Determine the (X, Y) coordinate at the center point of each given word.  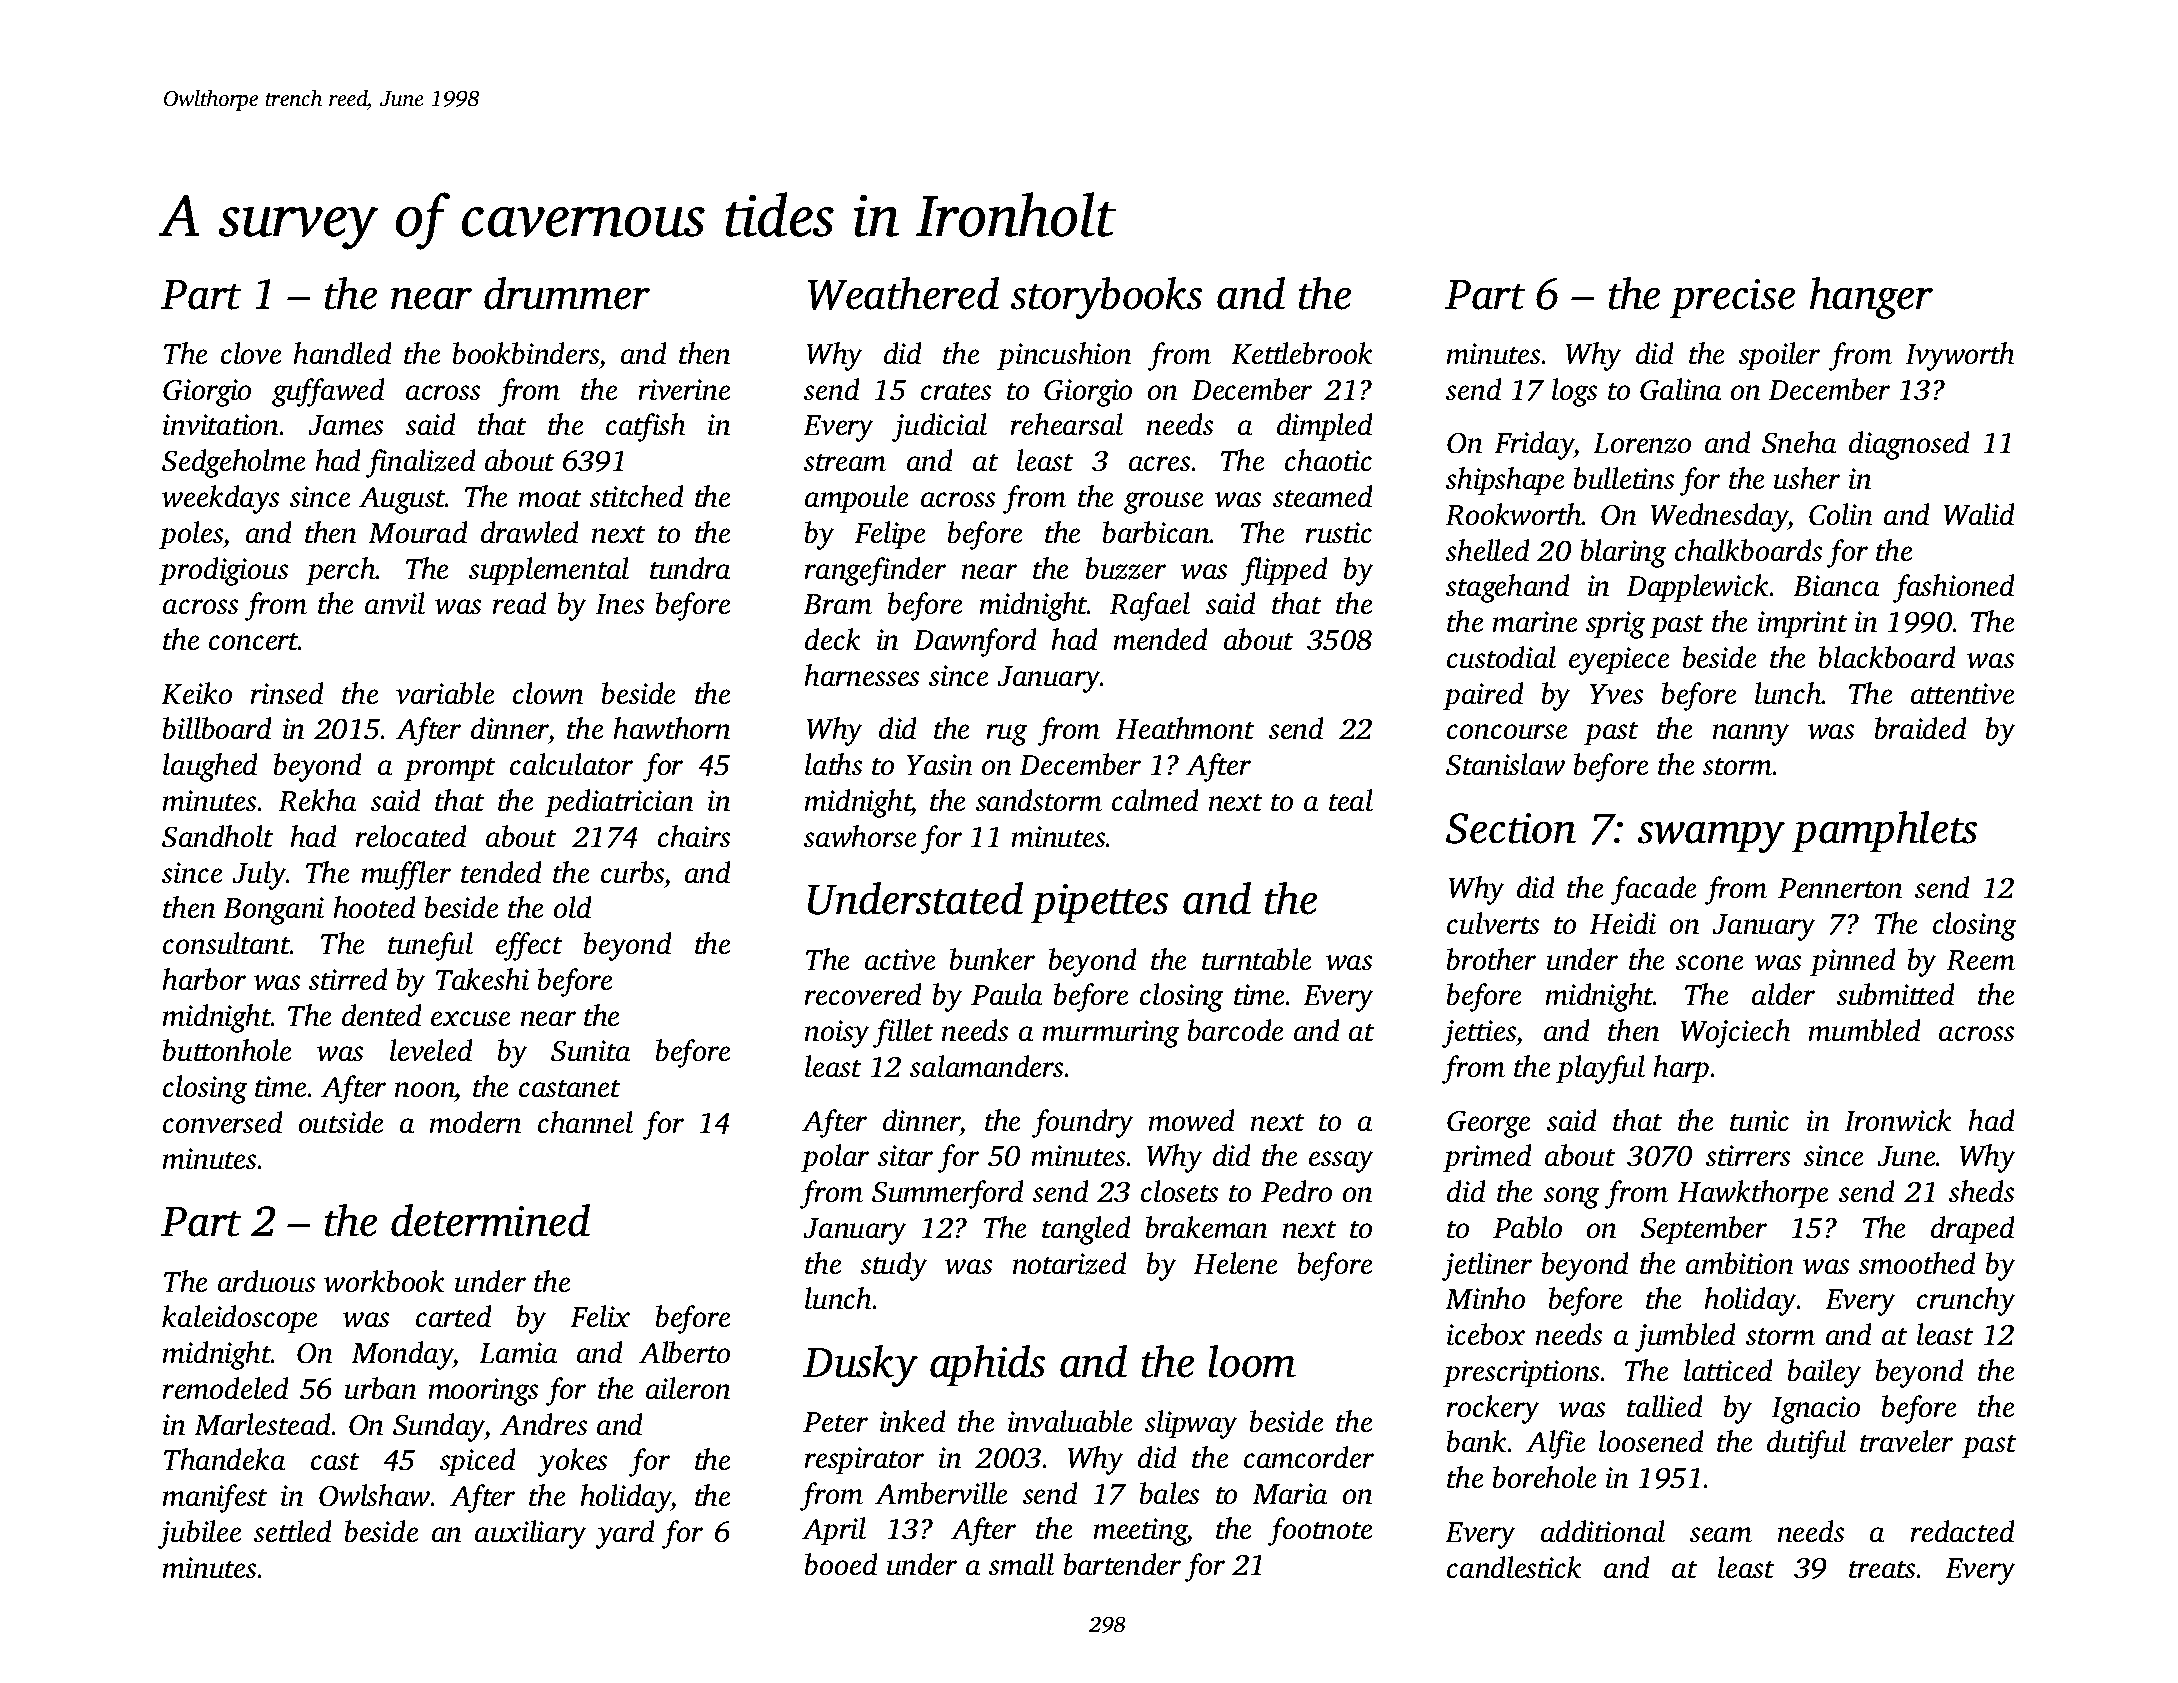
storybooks (1106, 298)
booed (841, 1564)
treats (1883, 1570)
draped (1973, 1230)
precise (1732, 299)
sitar (905, 1156)
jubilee (200, 1534)
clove (251, 353)
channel (585, 1122)
